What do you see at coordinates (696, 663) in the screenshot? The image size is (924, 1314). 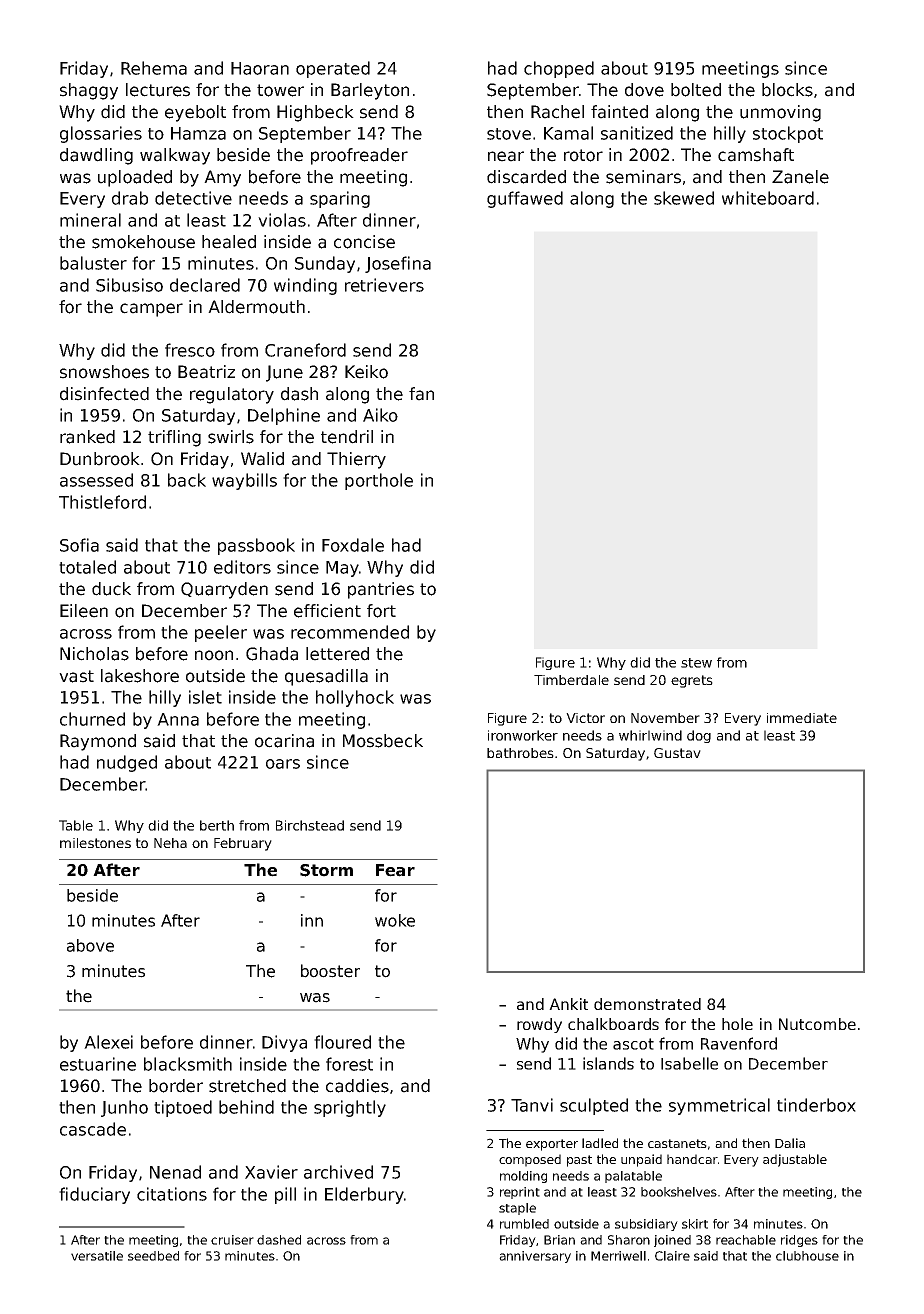 I see `stew` at bounding box center [696, 663].
